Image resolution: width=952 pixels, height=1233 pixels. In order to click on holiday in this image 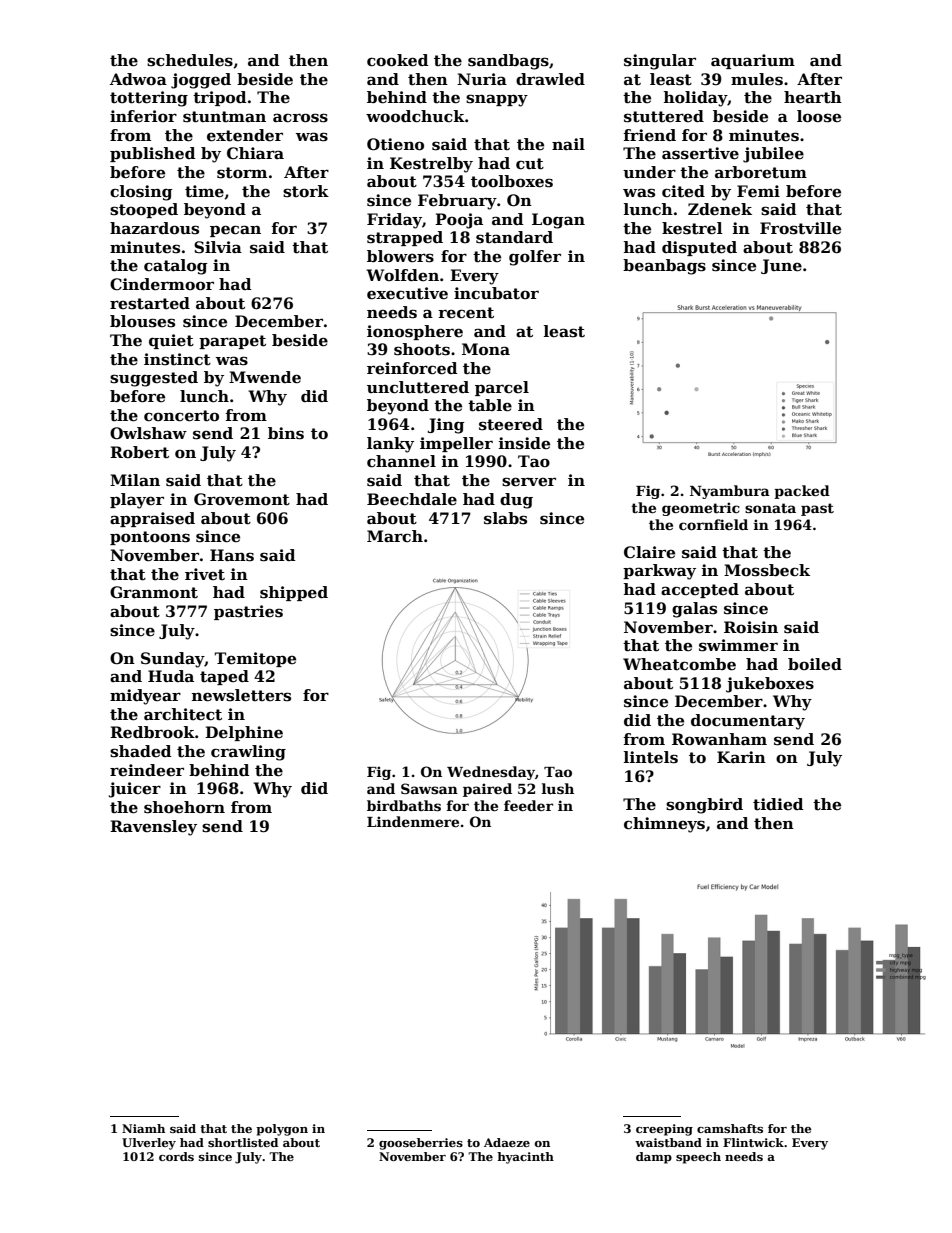, I will do `click(695, 99)`.
